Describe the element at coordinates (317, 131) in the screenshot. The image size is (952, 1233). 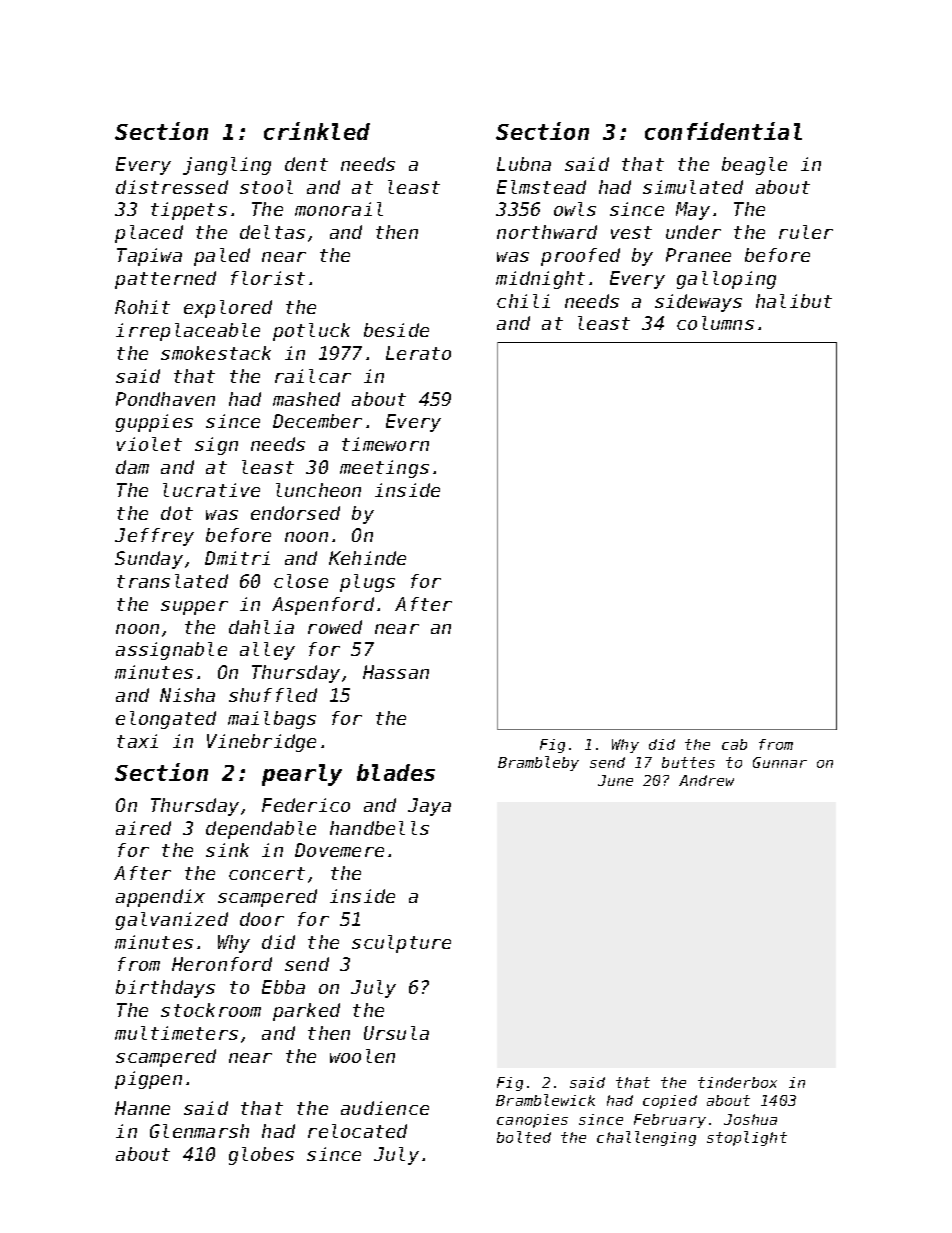
I see `crinkled` at that location.
